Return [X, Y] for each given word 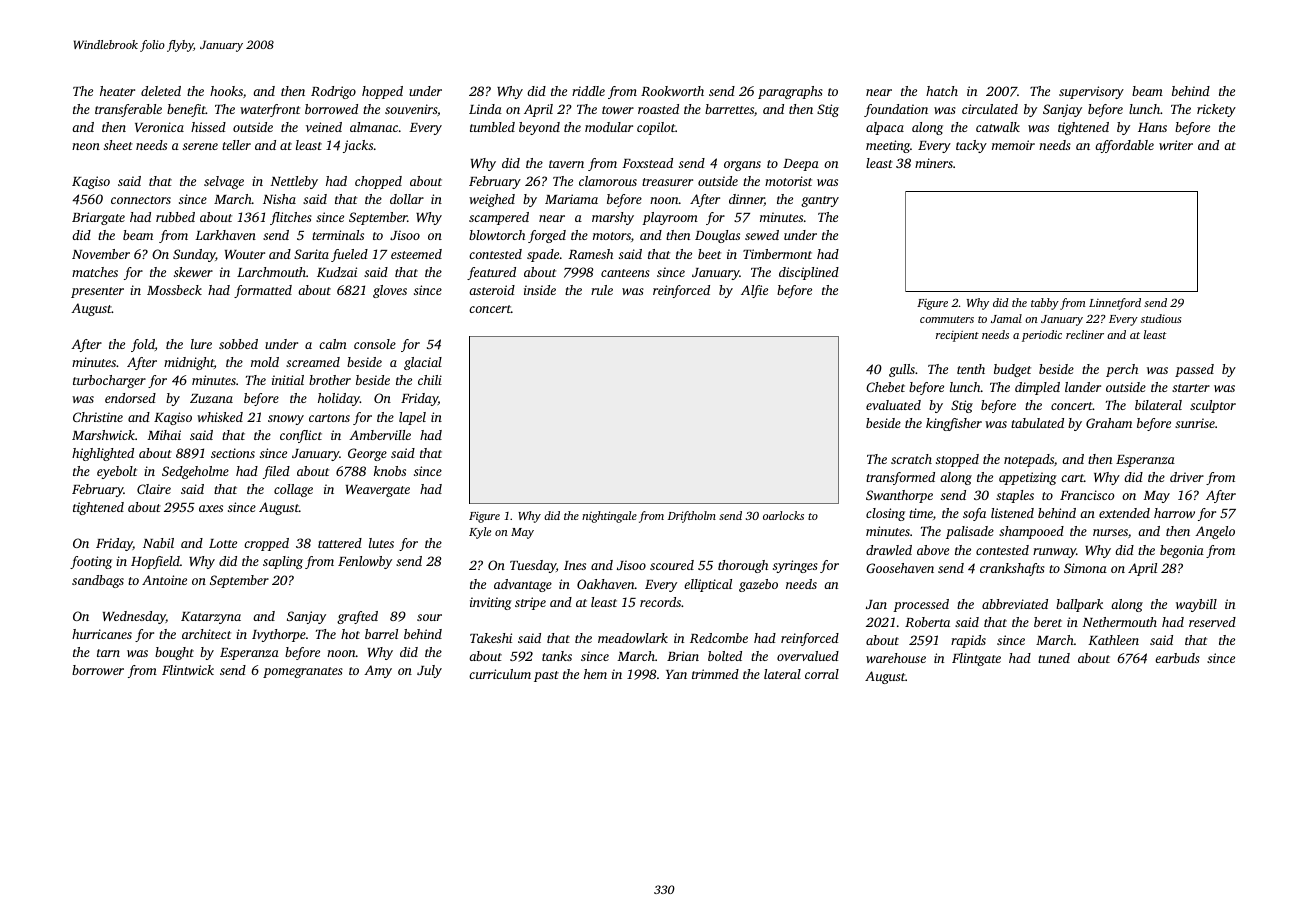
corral [822, 674]
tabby [1045, 304]
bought [174, 653]
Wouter [245, 254]
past [546, 676]
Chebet [885, 387]
